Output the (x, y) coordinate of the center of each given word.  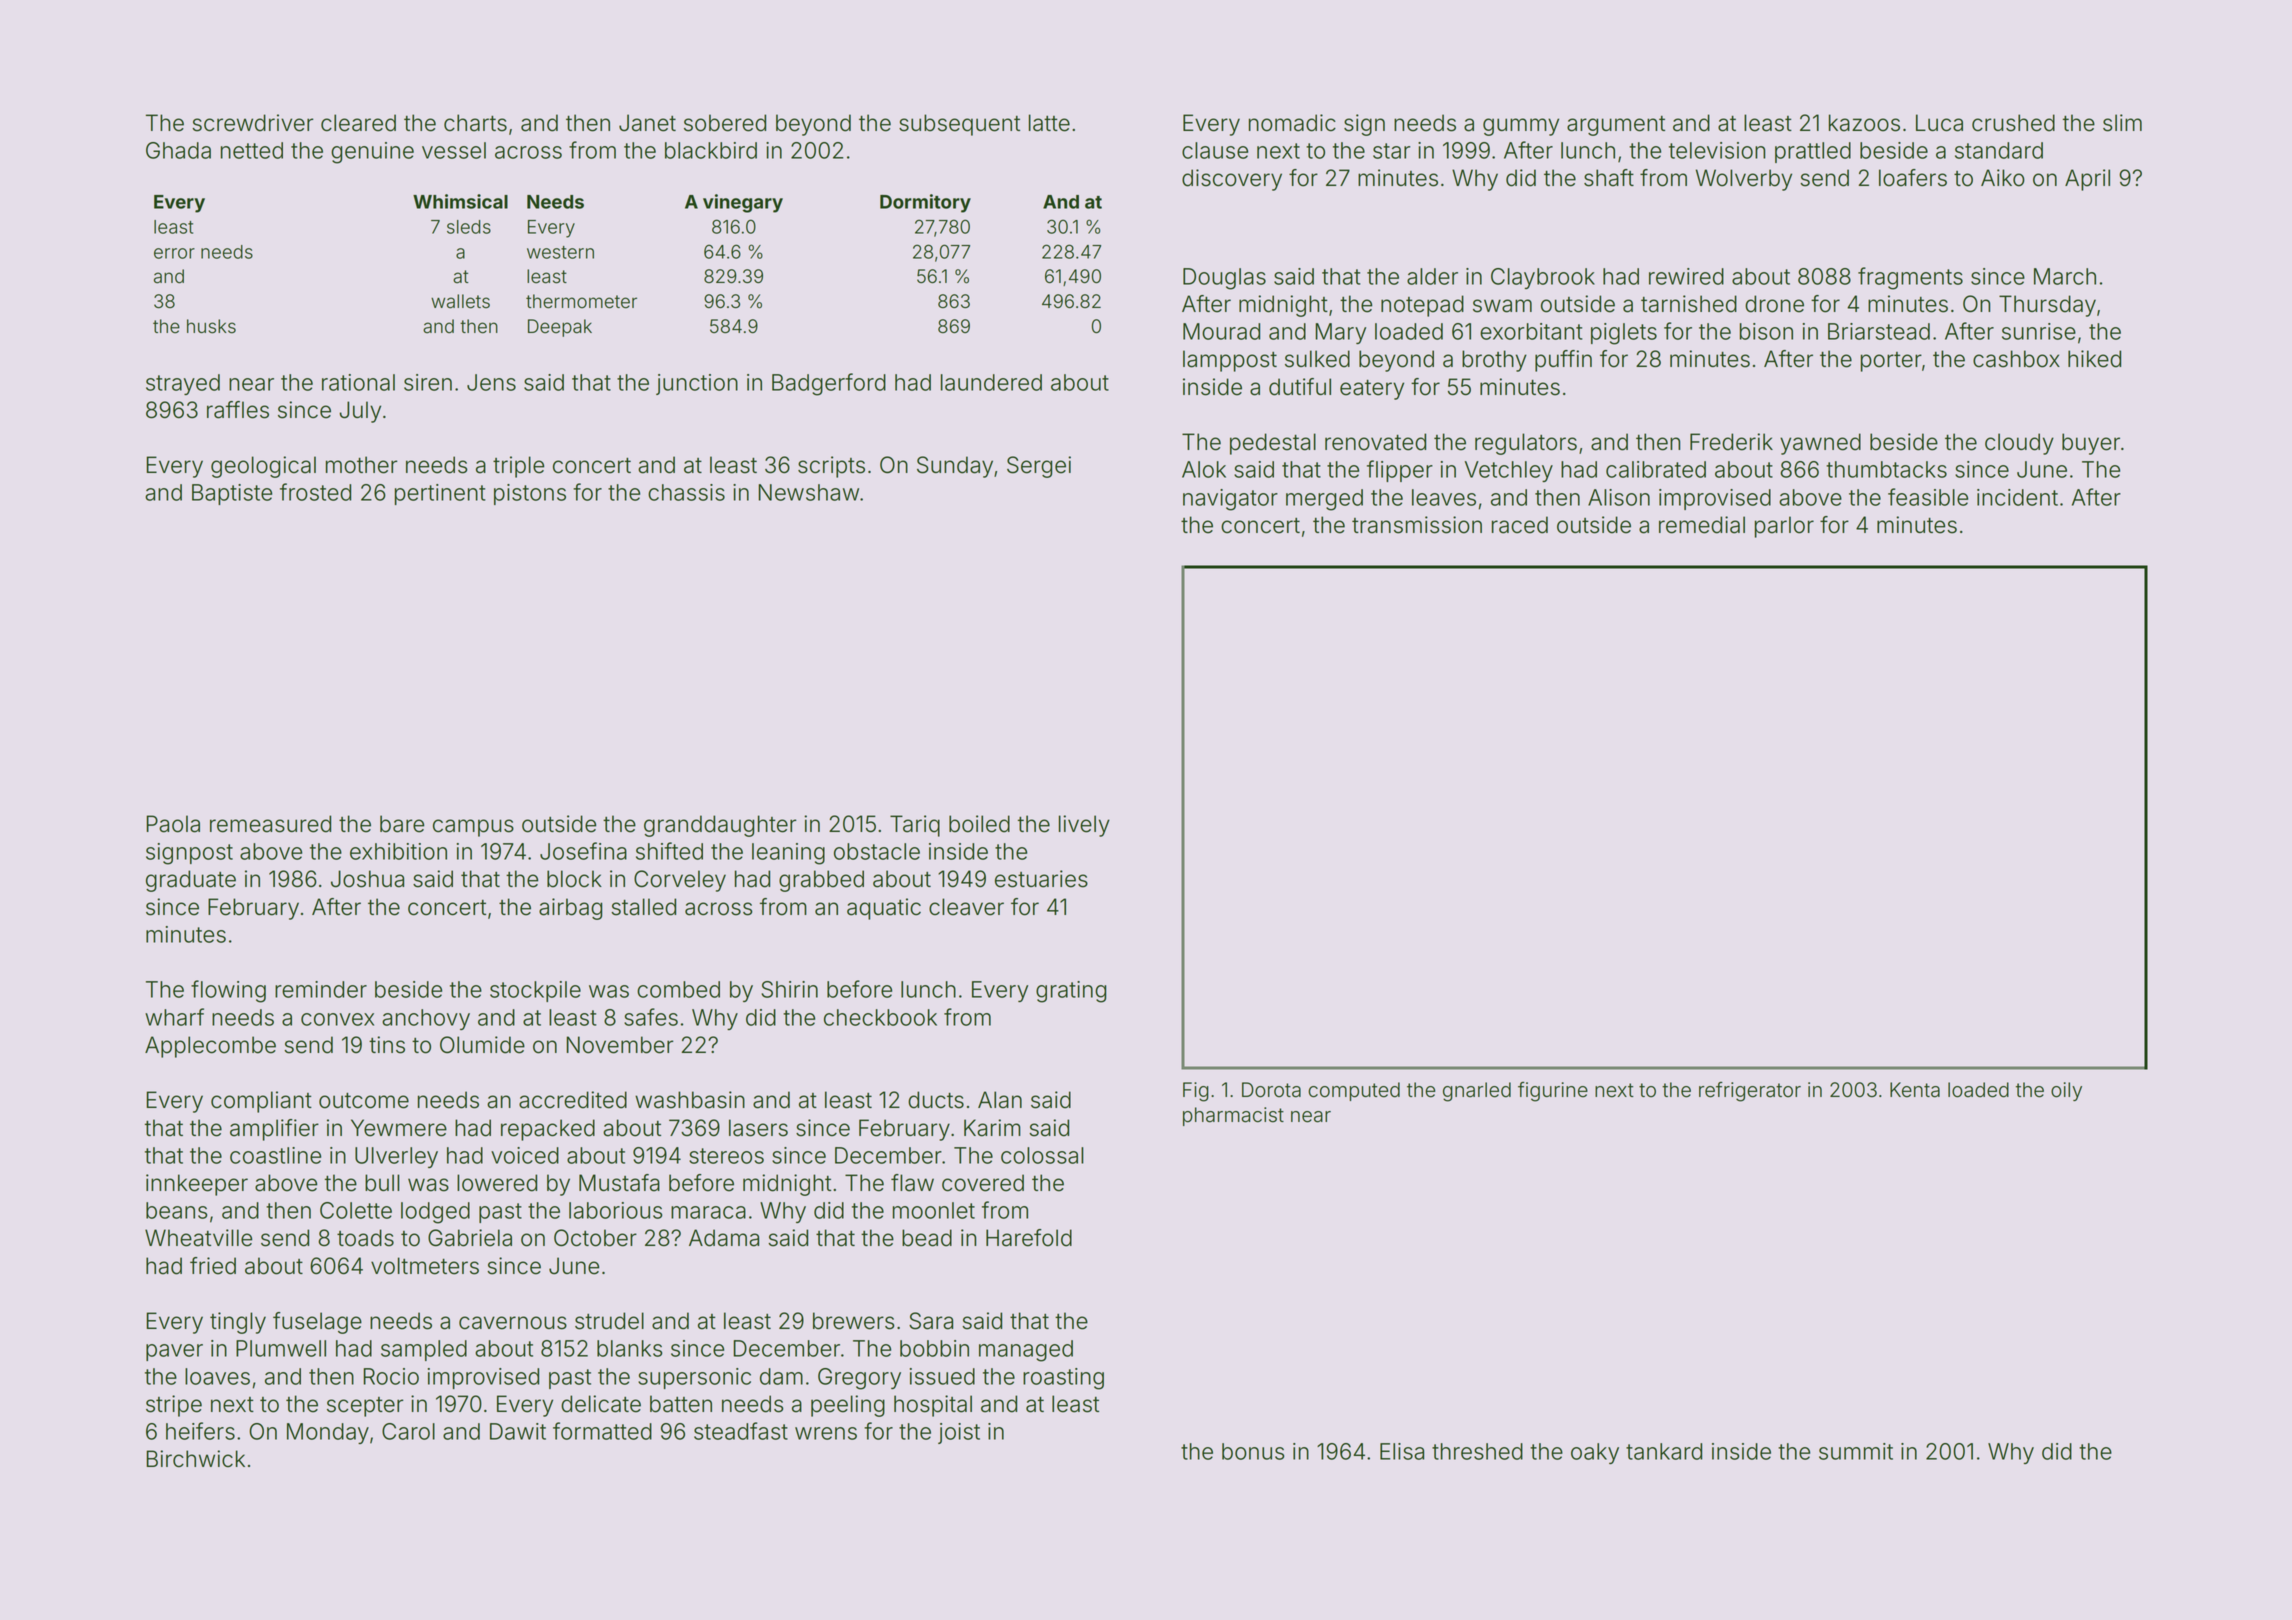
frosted (315, 492)
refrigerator (1750, 1092)
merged (1324, 500)
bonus (1253, 1451)
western (560, 252)
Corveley (680, 881)
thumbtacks (1886, 469)
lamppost (1230, 361)
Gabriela (470, 1238)
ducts (936, 1100)
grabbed (821, 881)
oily (2066, 1091)
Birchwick (196, 1459)
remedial (1702, 525)
